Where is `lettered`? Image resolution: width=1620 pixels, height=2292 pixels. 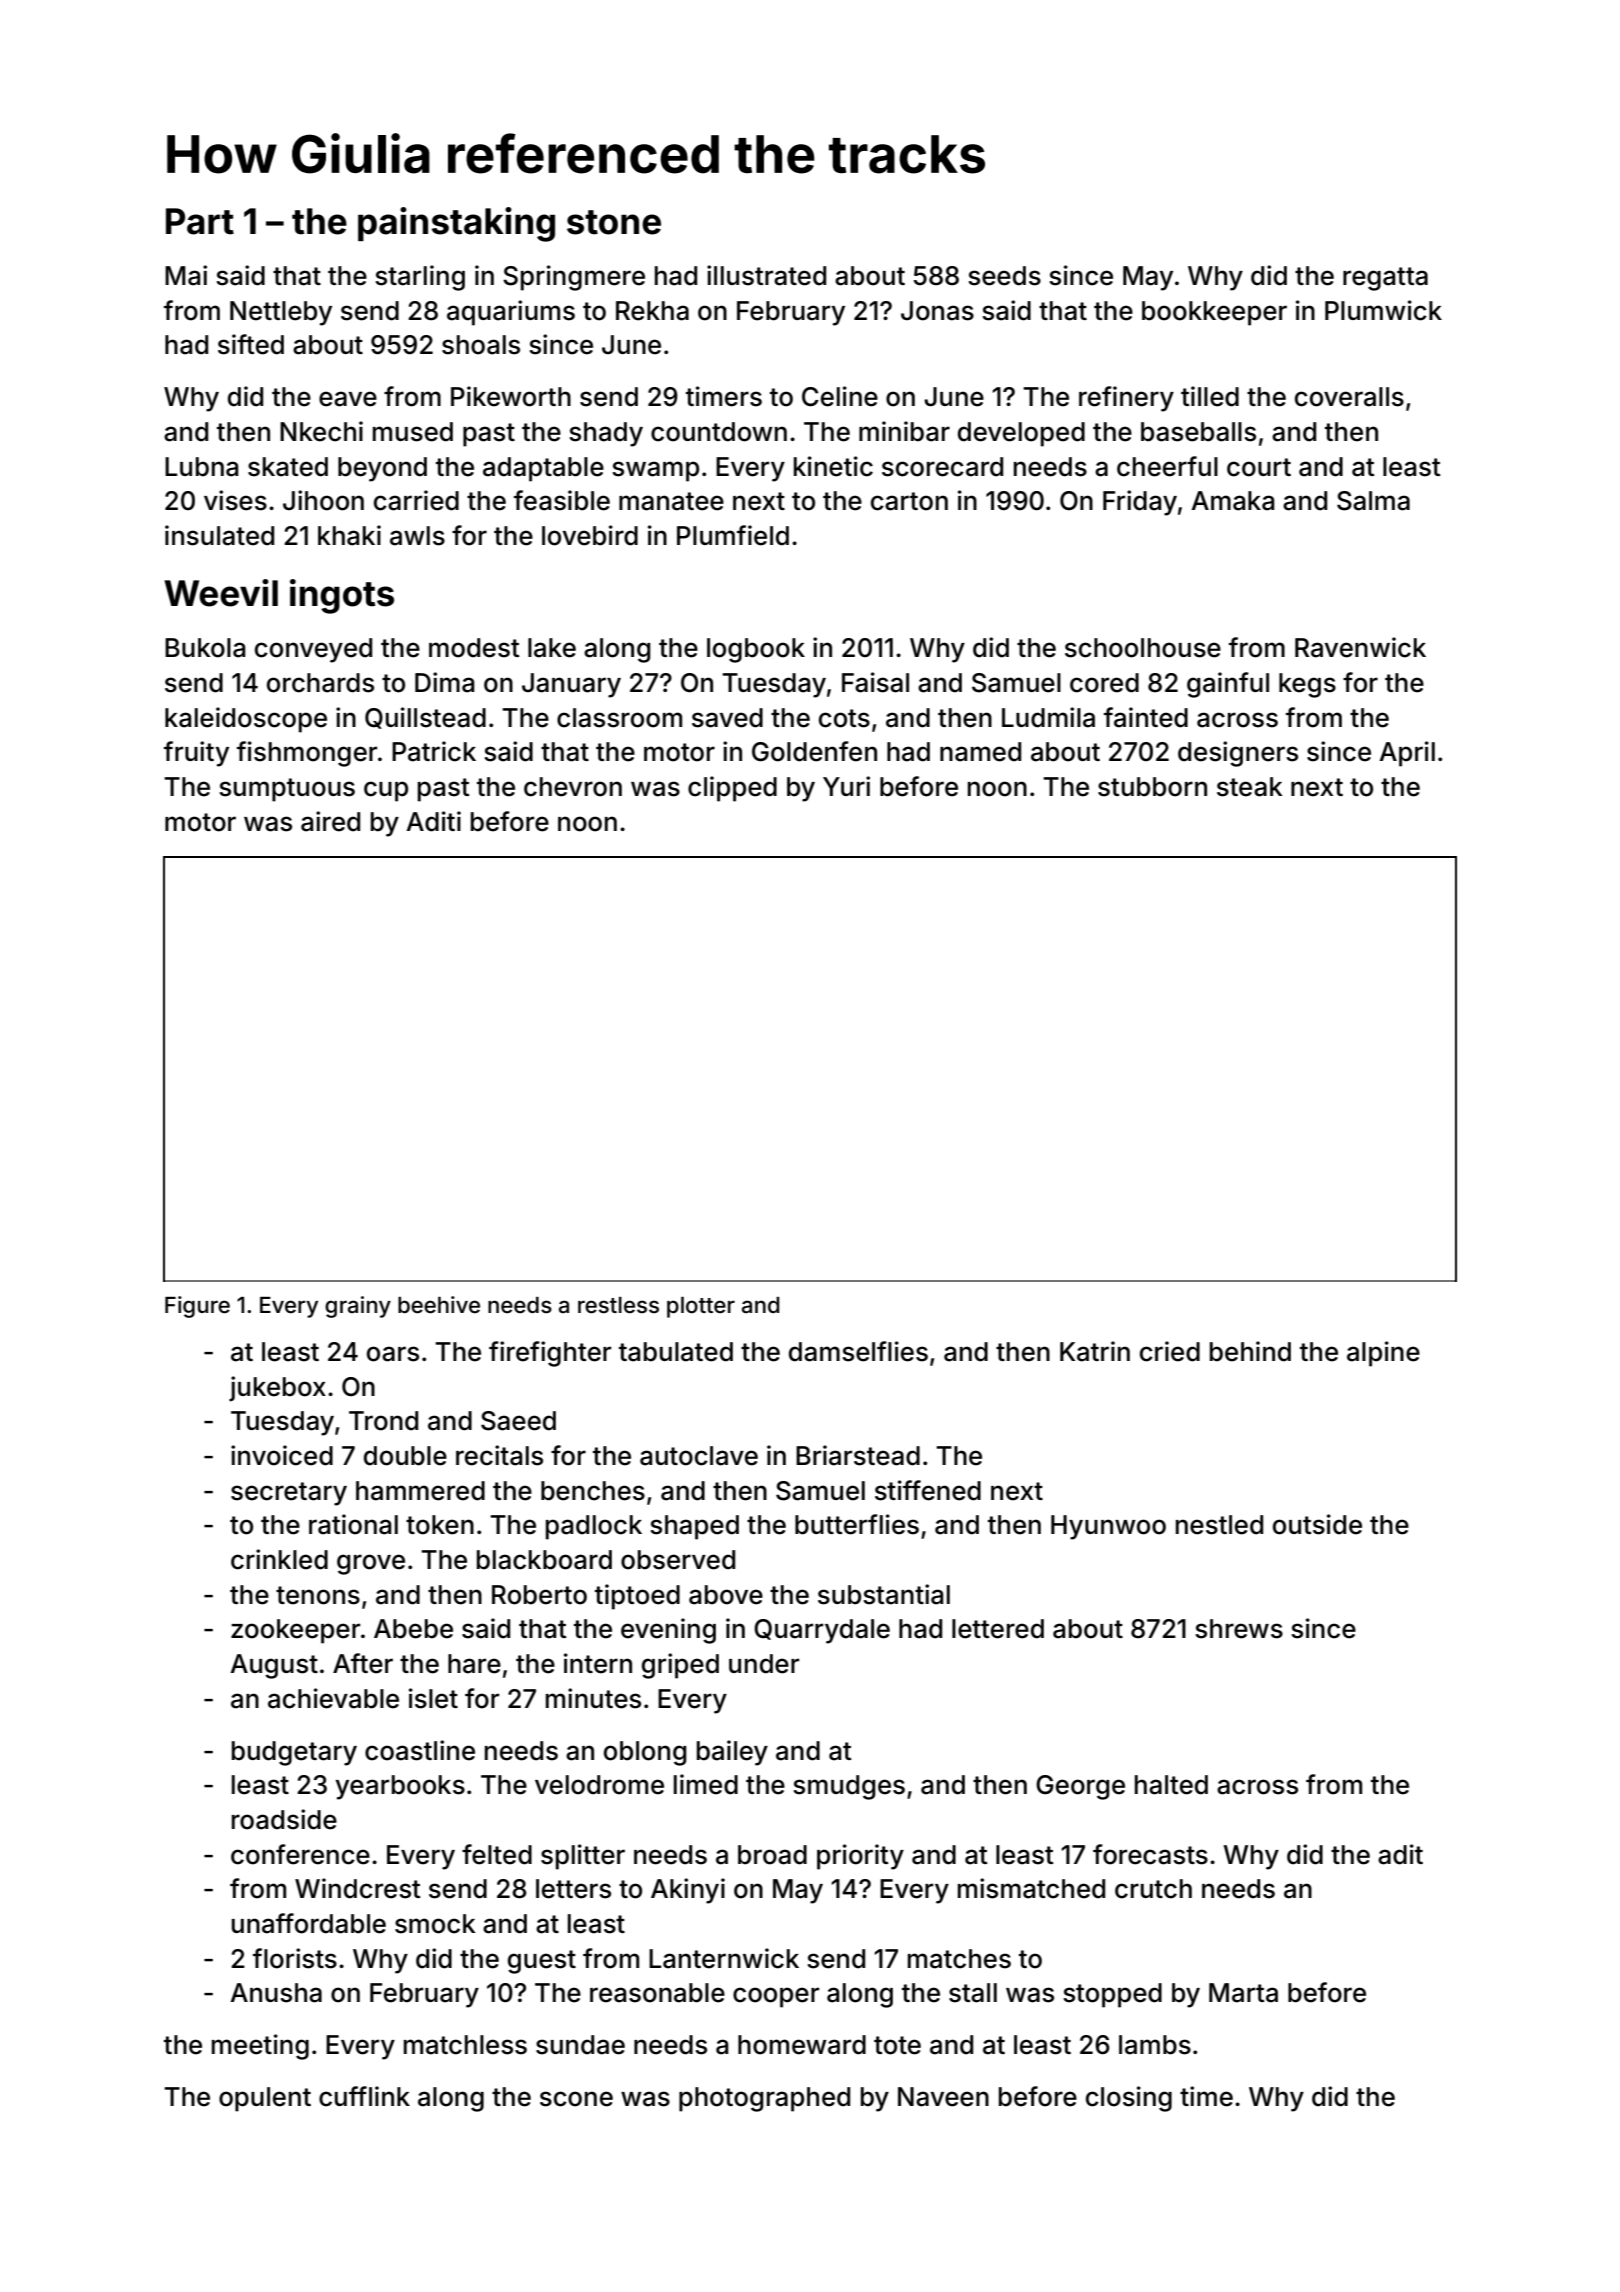
lettered is located at coordinates (998, 1629).
